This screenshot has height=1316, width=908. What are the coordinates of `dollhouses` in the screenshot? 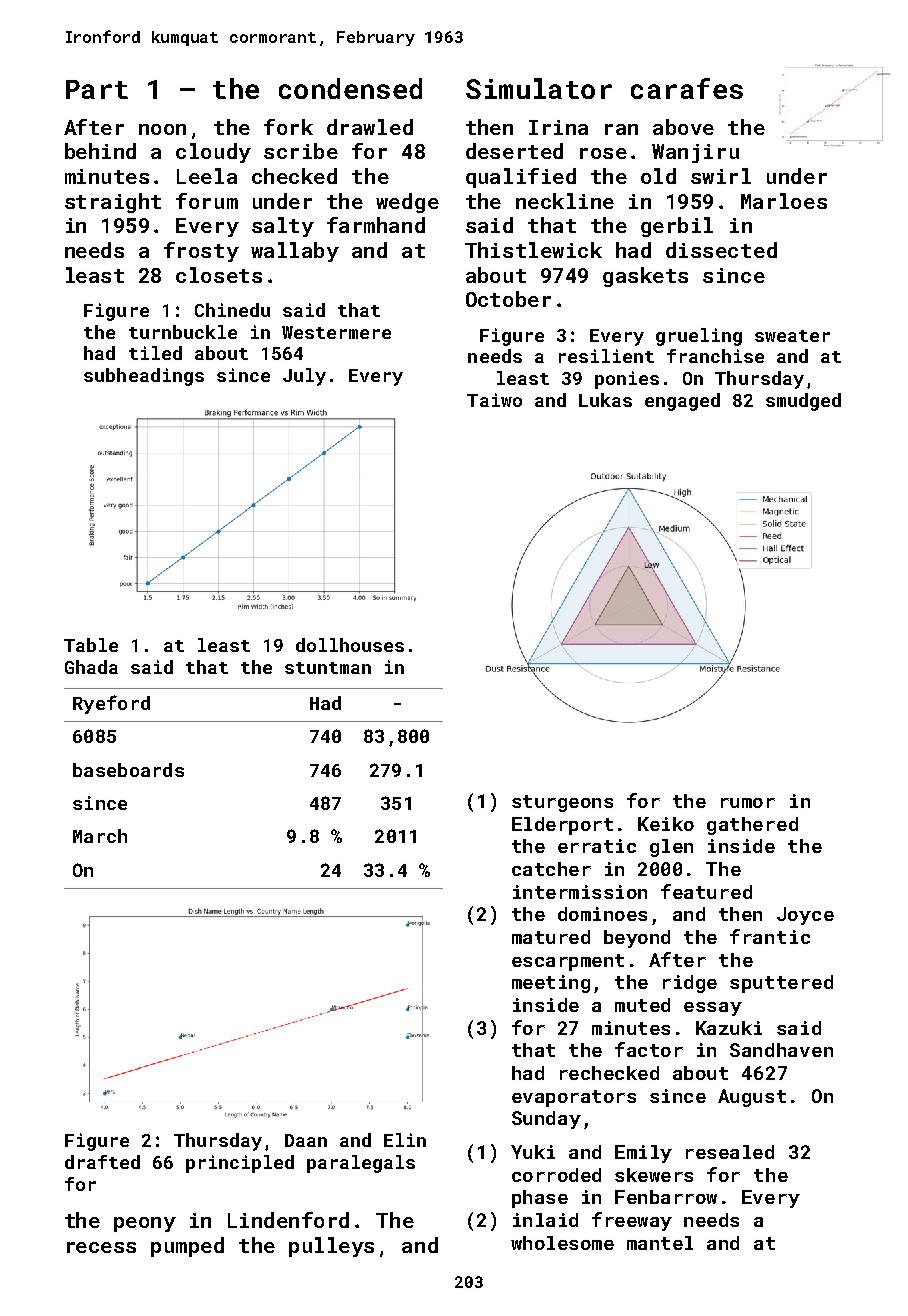 It's located at (350, 645).
